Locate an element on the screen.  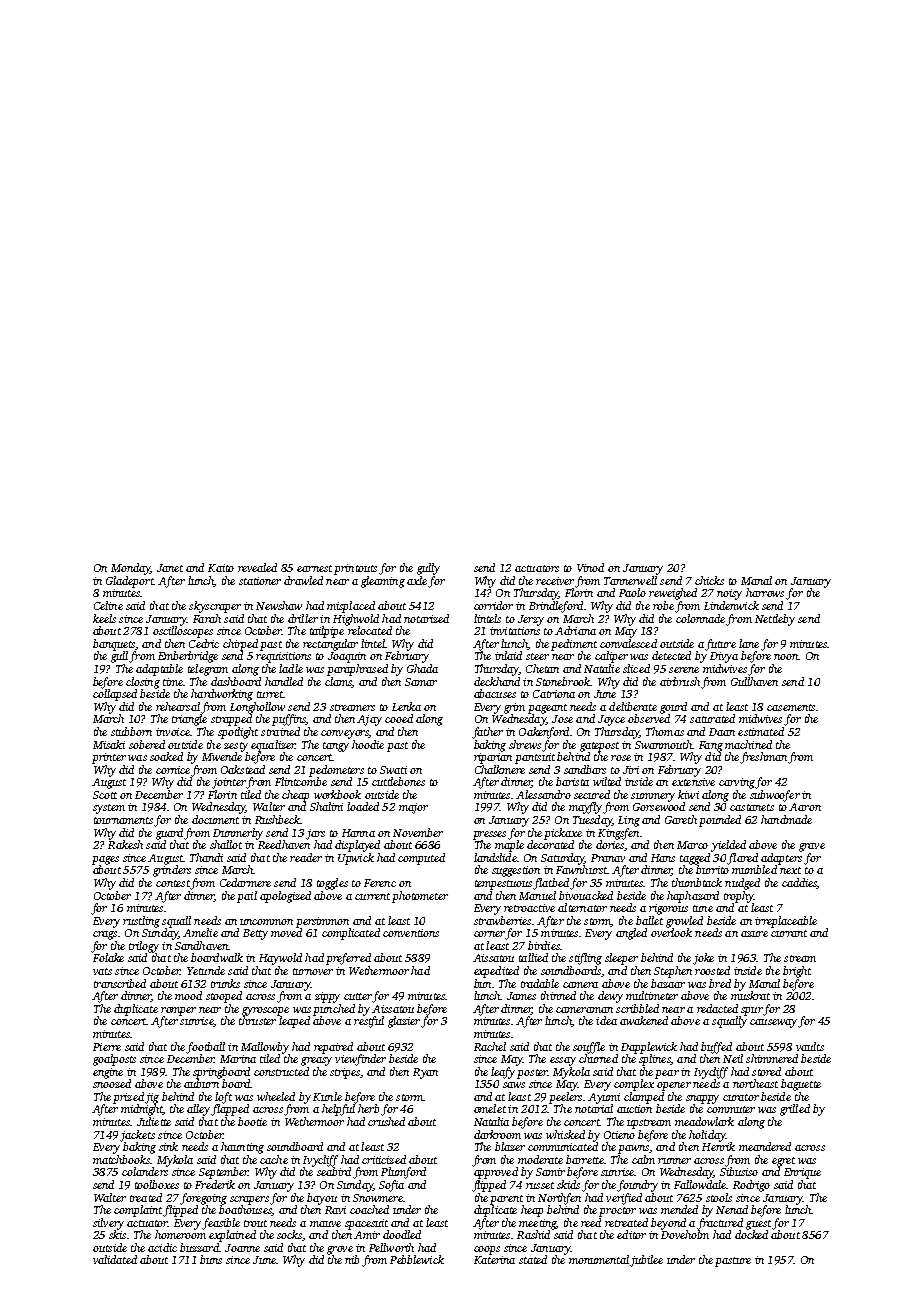
vaults is located at coordinates (810, 1046).
